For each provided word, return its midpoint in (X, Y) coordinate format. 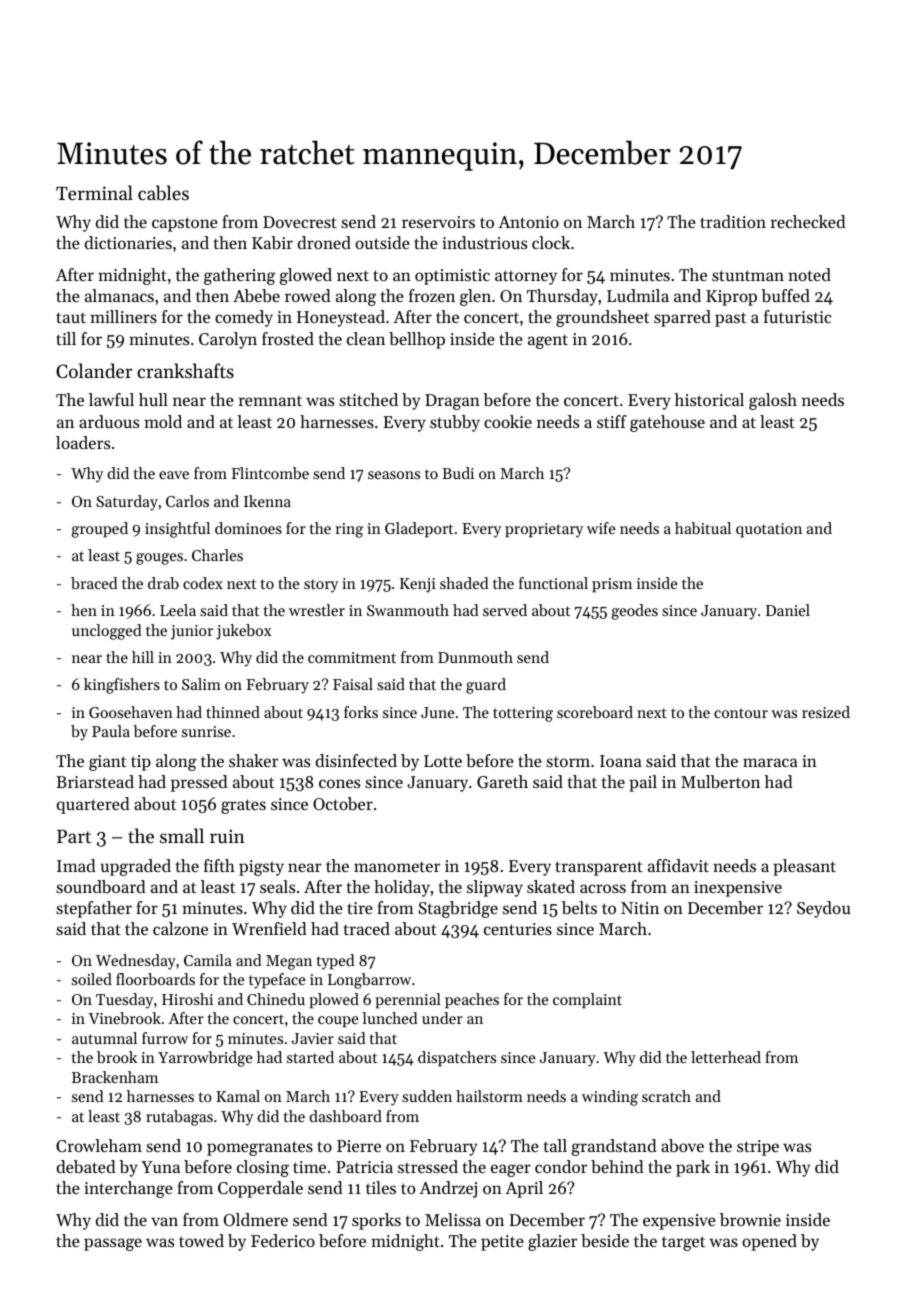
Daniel (788, 610)
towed (201, 1240)
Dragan (452, 402)
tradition (733, 221)
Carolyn (228, 340)
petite (502, 1243)
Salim (201, 684)
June (437, 712)
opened (769, 1242)
